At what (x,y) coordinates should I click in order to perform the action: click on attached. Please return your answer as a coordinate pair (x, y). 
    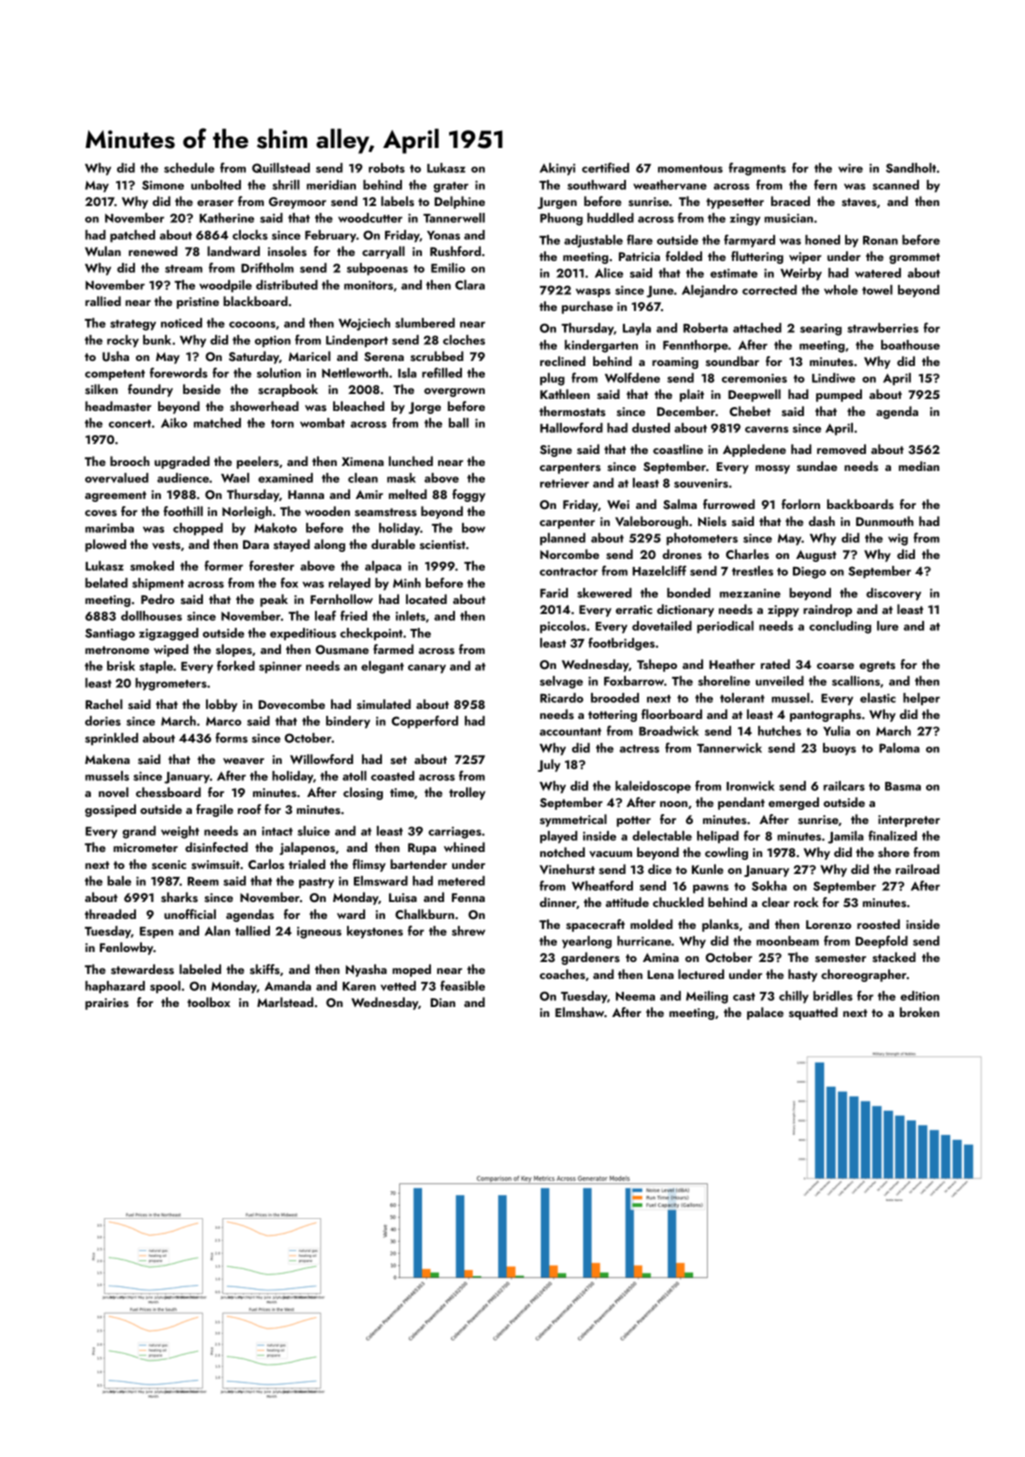
    Looking at the image, I should click on (757, 328).
